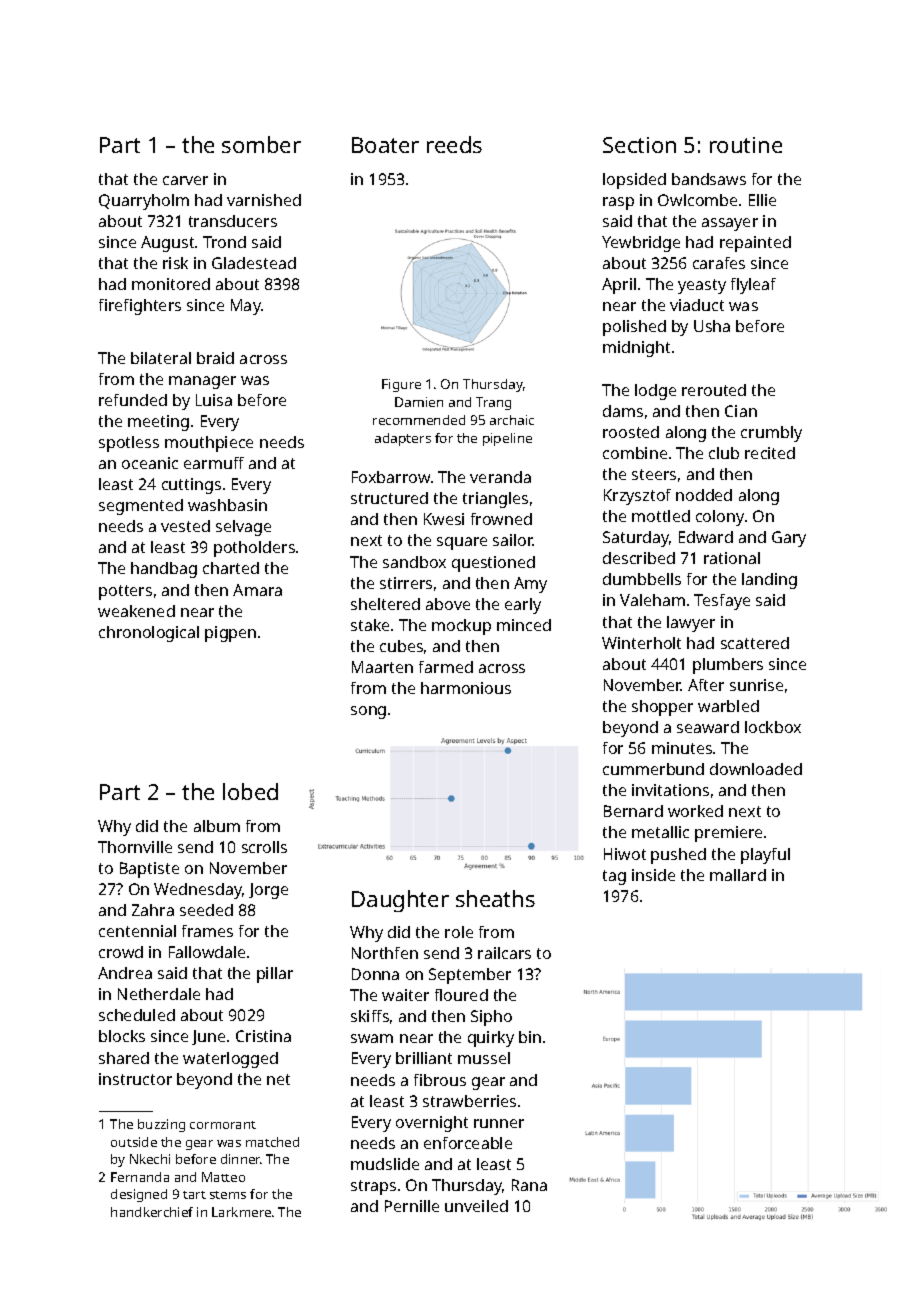 The image size is (908, 1316). What do you see at coordinates (149, 634) in the image?
I see `chronological` at bounding box center [149, 634].
